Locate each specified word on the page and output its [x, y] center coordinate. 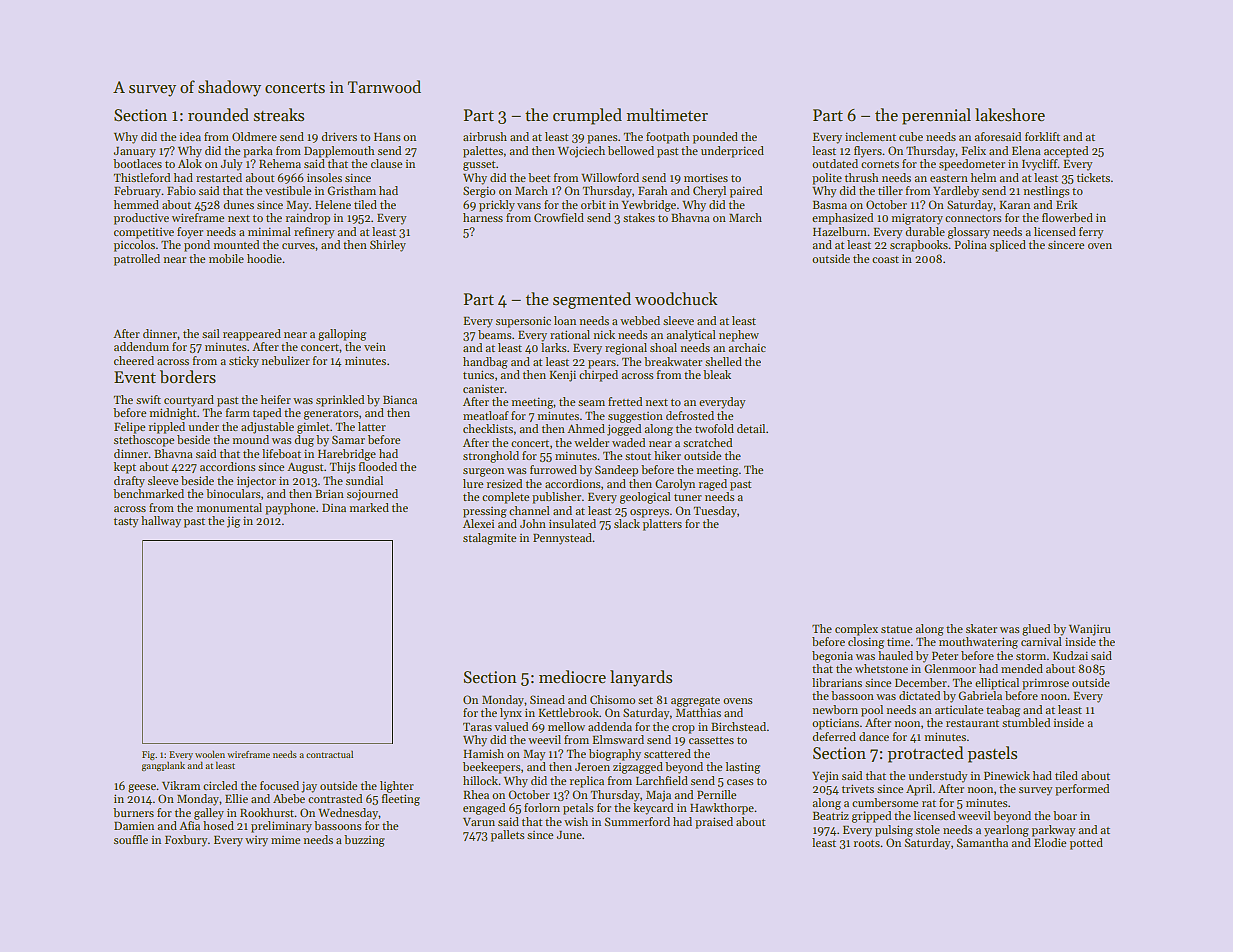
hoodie [264, 258]
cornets [880, 164]
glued [1036, 630]
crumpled [587, 116]
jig [233, 522]
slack [627, 523]
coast [885, 259]
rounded [218, 114]
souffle [131, 839]
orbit [593, 204]
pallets [508, 836]
